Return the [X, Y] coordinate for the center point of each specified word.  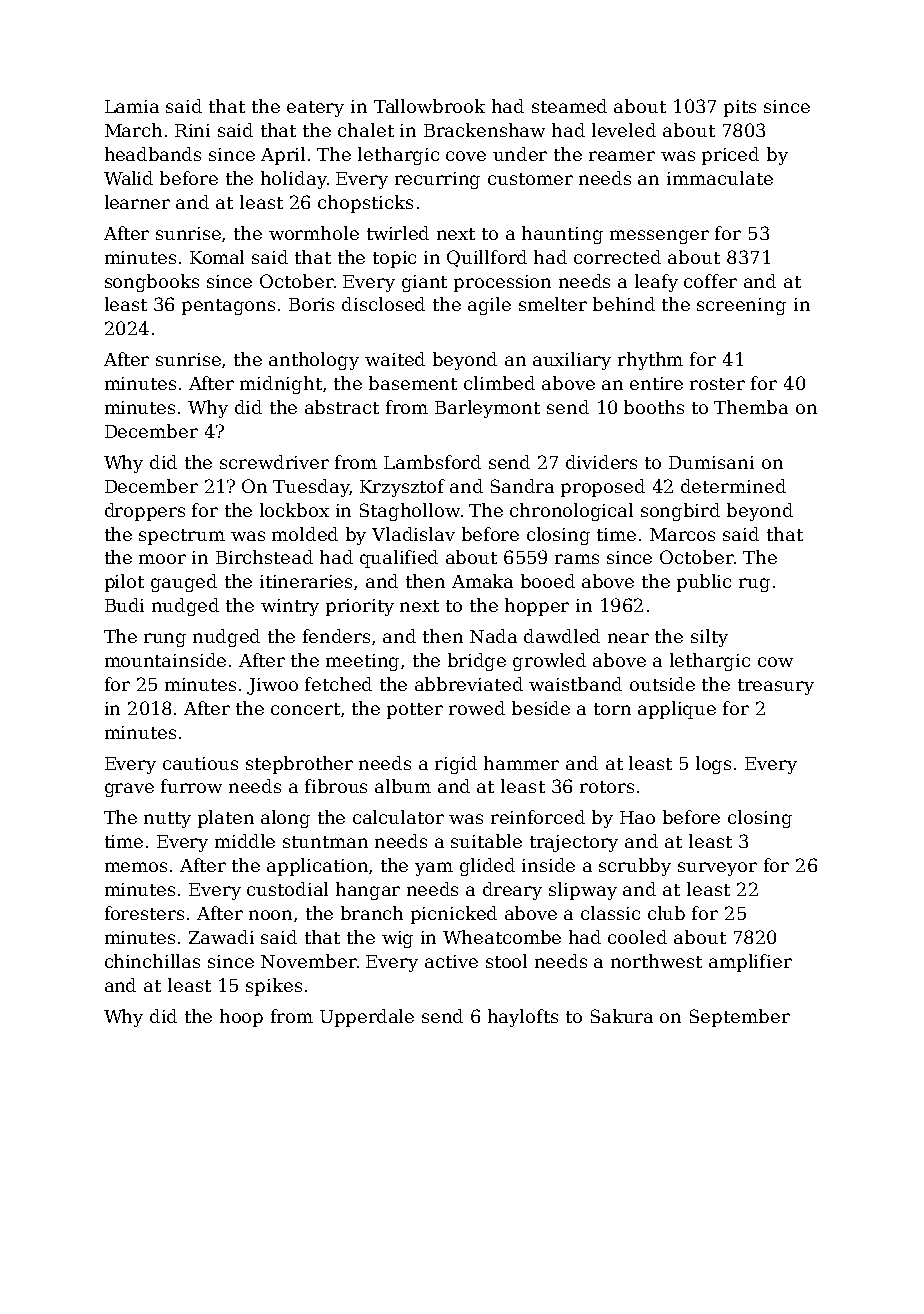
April [283, 156]
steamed [569, 106]
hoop [241, 1018]
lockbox [294, 510]
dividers [601, 462]
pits [740, 108]
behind [624, 304]
